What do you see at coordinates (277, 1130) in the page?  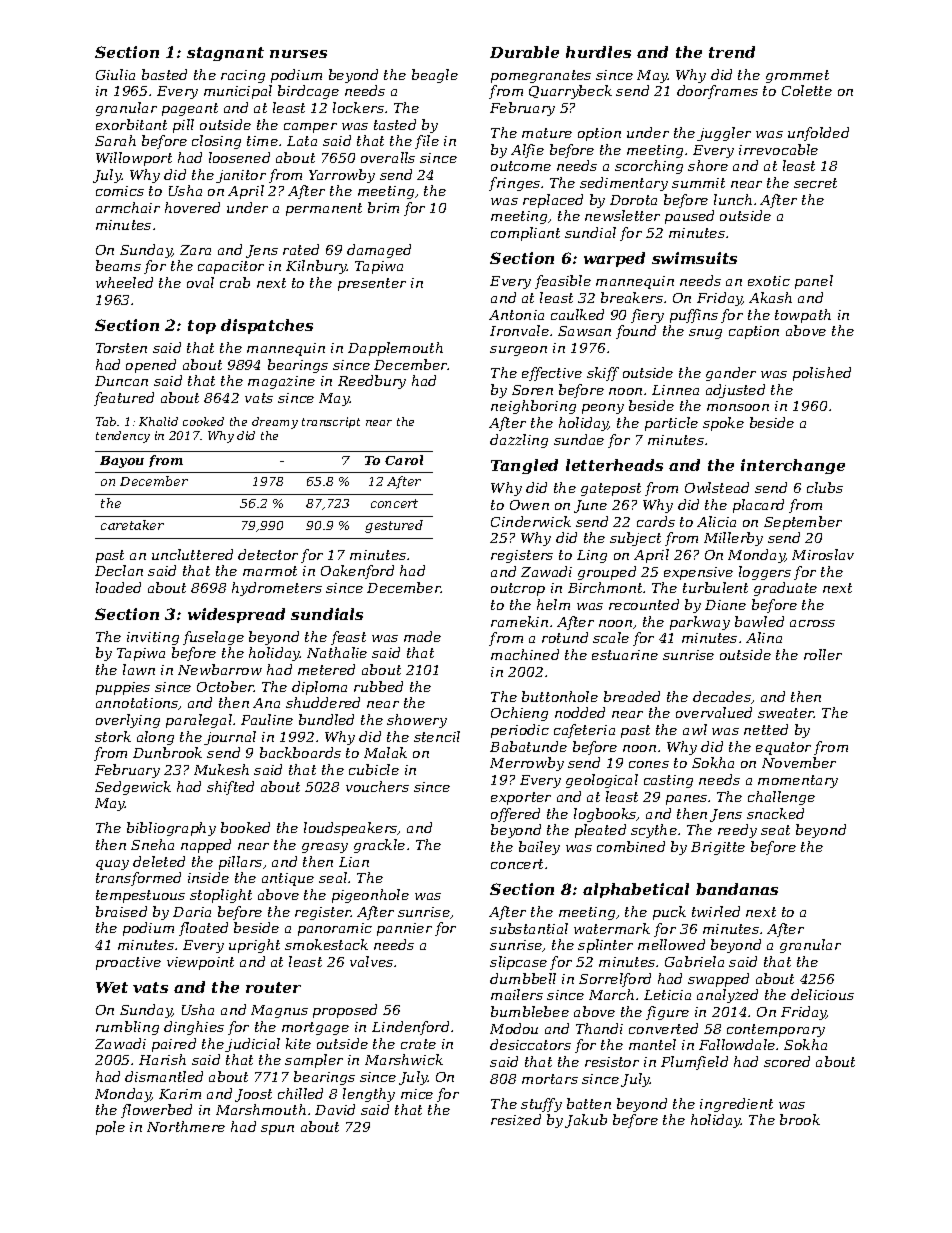 I see `spun` at bounding box center [277, 1130].
